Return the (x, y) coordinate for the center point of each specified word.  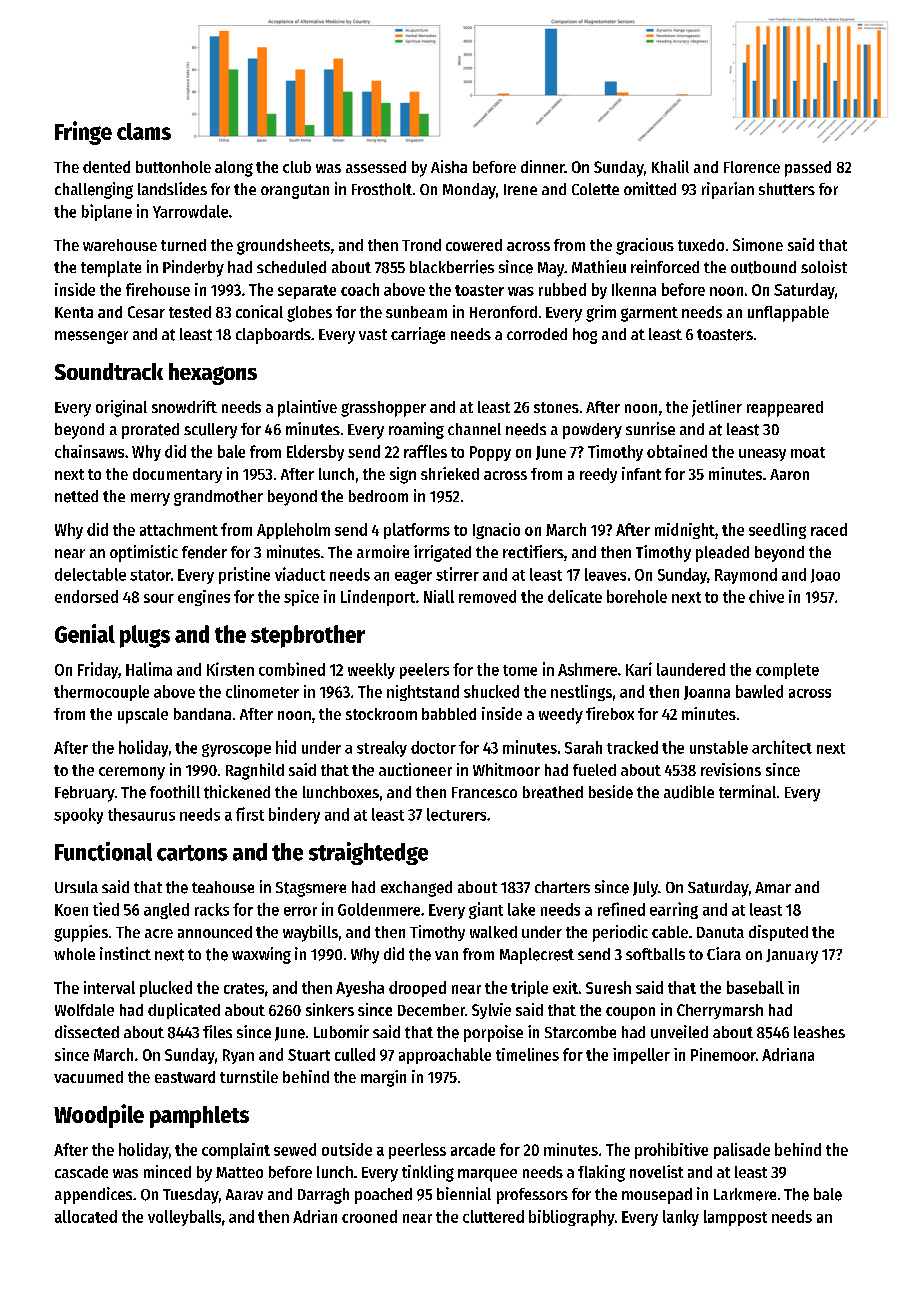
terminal (747, 791)
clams (144, 131)
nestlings (581, 693)
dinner (543, 166)
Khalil (670, 166)
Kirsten (230, 669)
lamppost (735, 1218)
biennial (464, 1193)
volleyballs (184, 1218)
